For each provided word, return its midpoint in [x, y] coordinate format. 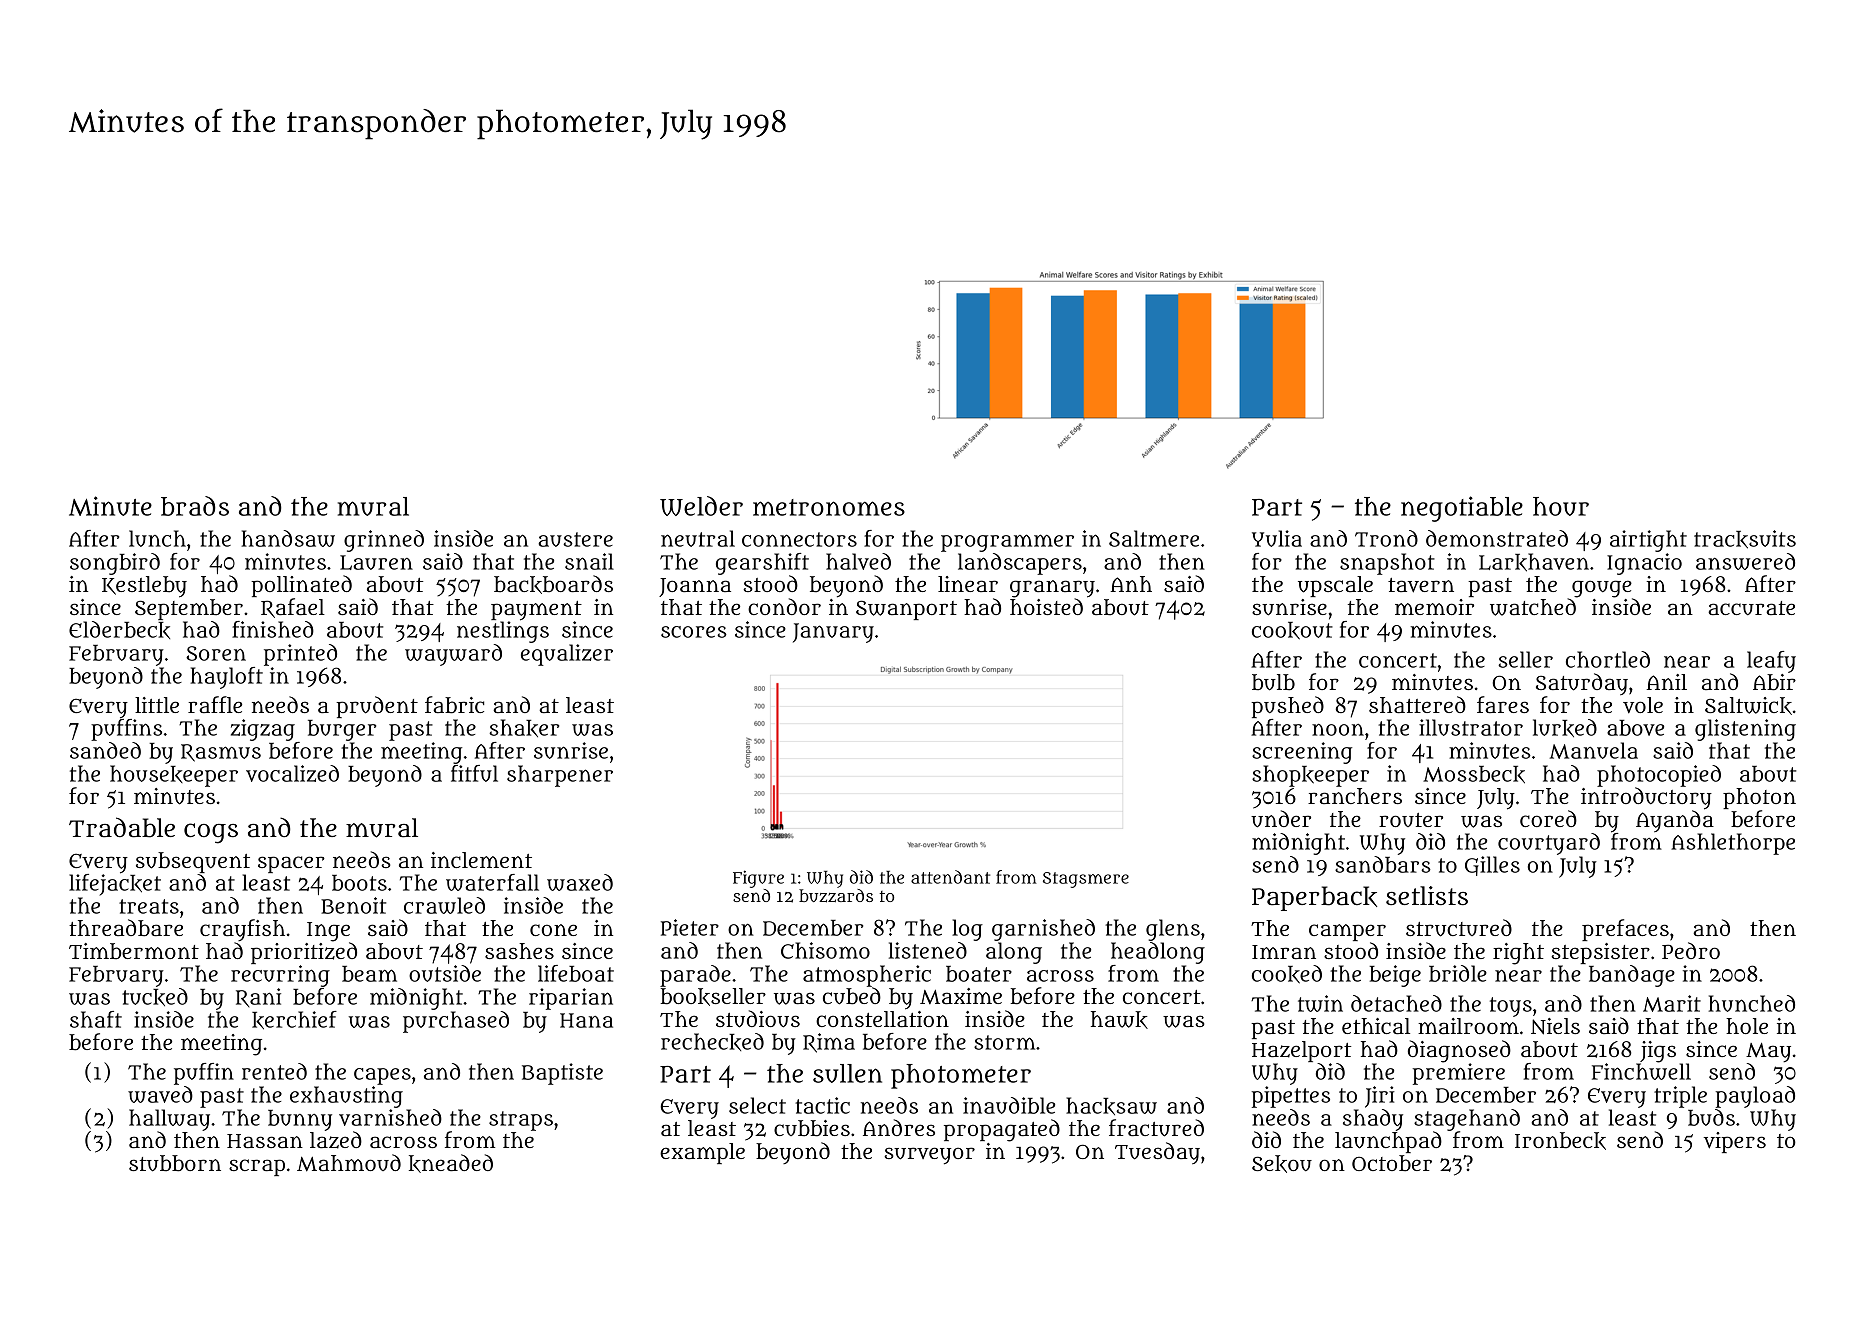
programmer [1007, 543]
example [702, 1153]
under [1281, 819]
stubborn [175, 1163]
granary [1052, 589]
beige [1395, 976]
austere [575, 539]
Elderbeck [119, 630]
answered [1745, 561]
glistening [1745, 730]
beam [369, 974]
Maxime [961, 996]
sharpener [560, 776]
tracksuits [1745, 539]
